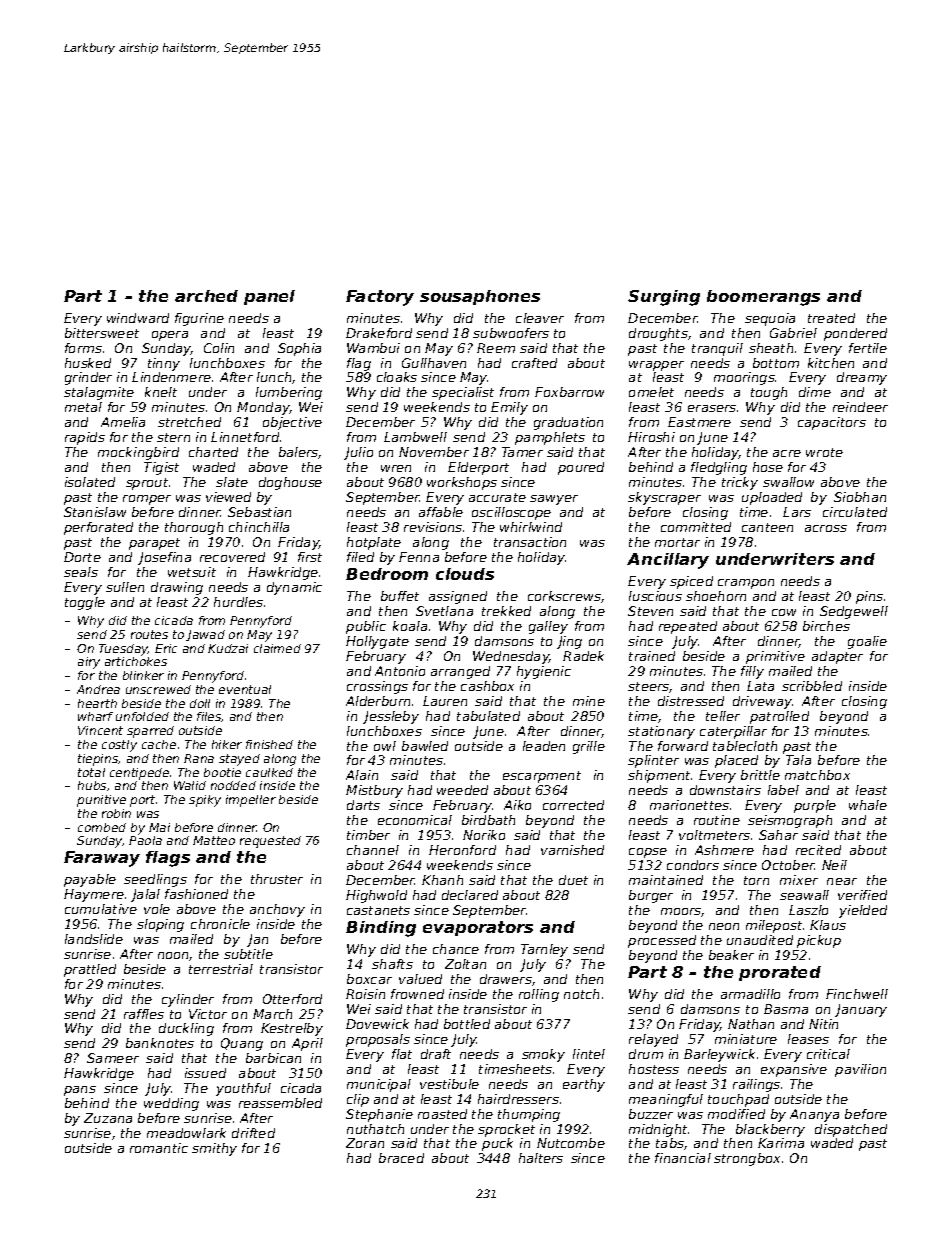 The width and height of the screenshot is (952, 1233). I want to click on Walid, so click(190, 785).
